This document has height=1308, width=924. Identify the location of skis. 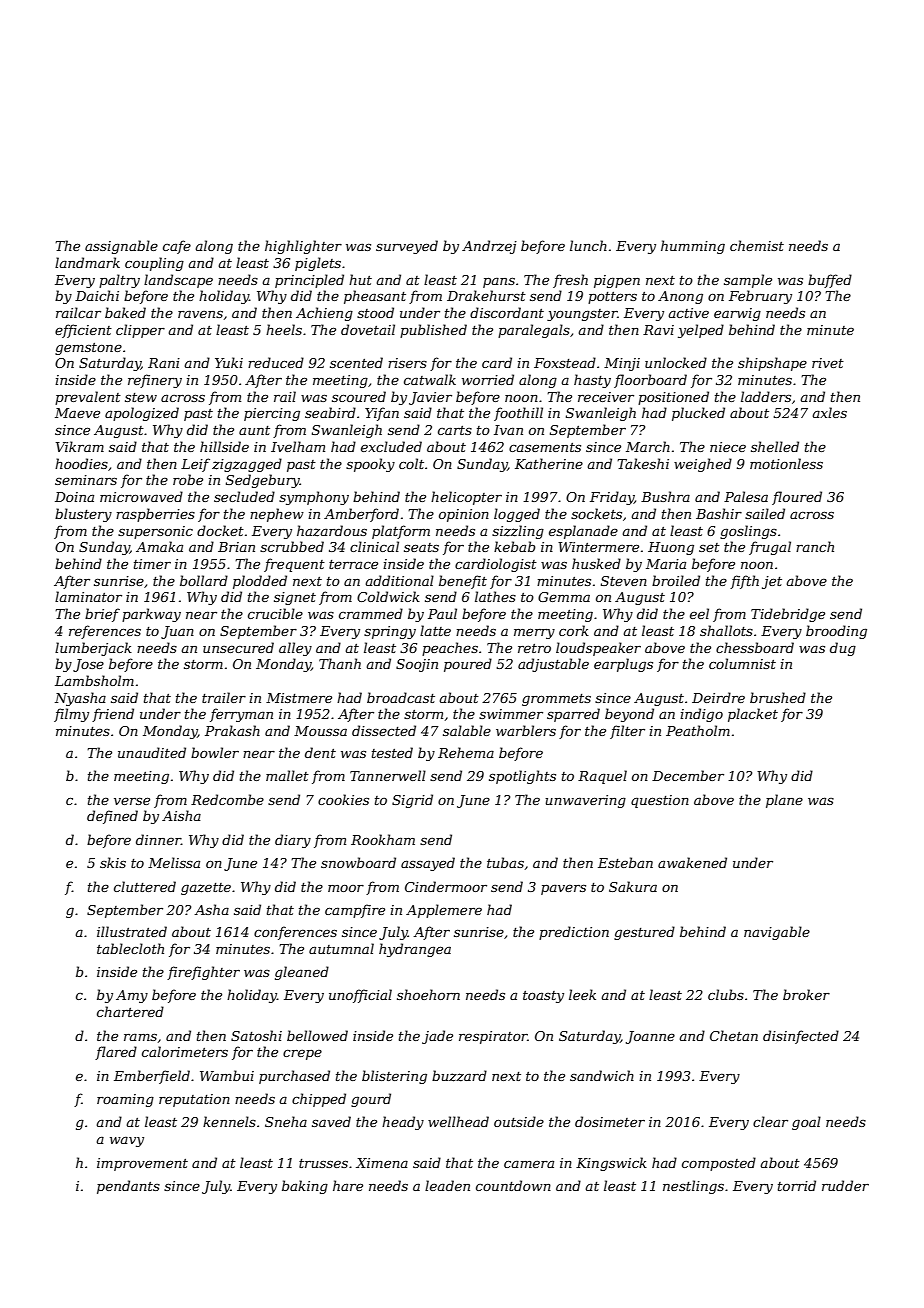
(113, 862).
